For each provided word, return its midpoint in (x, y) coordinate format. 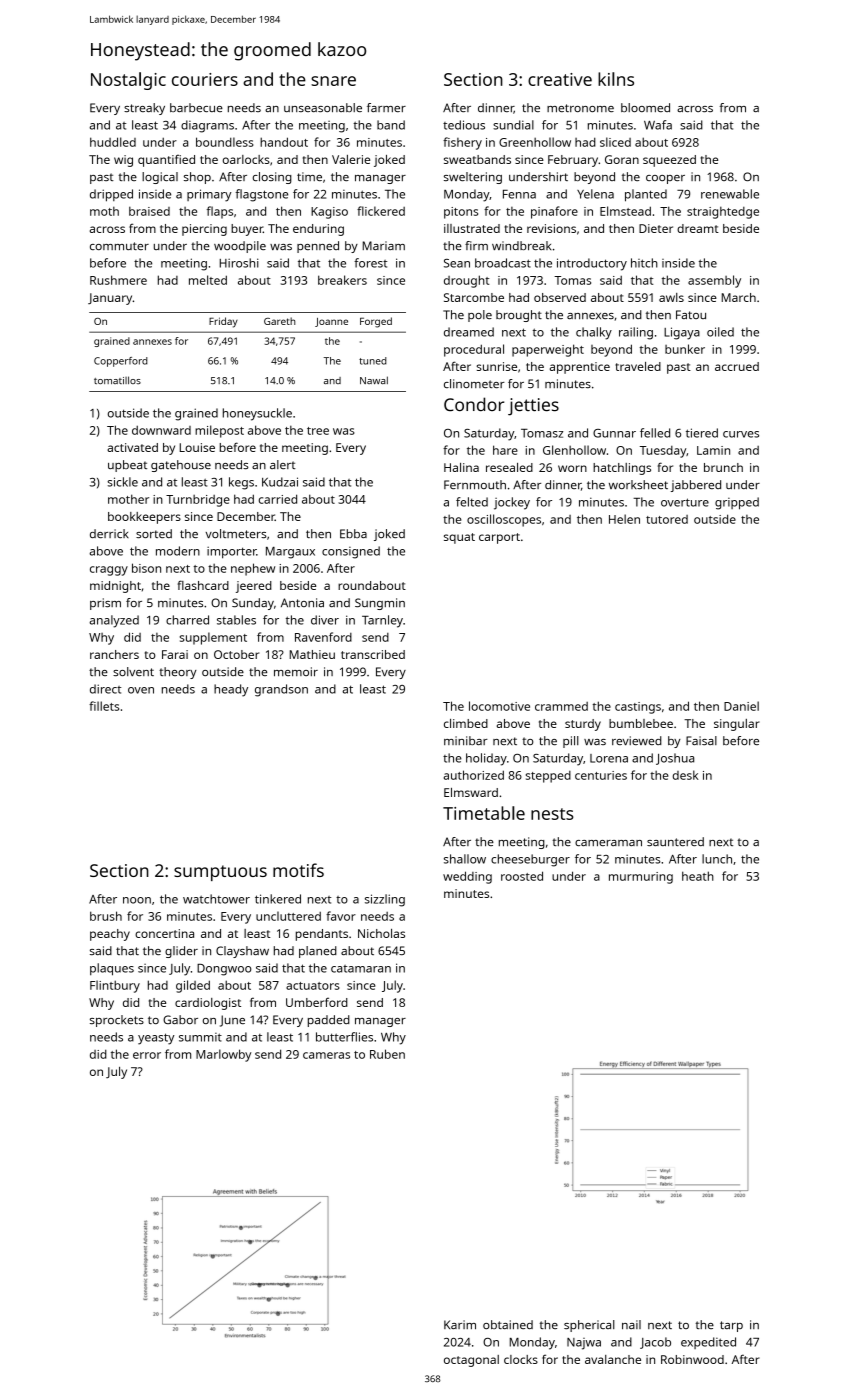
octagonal (471, 1361)
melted (208, 280)
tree (318, 431)
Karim (460, 1324)
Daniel (741, 706)
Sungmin (380, 604)
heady (231, 690)
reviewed (637, 740)
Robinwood (692, 1359)
